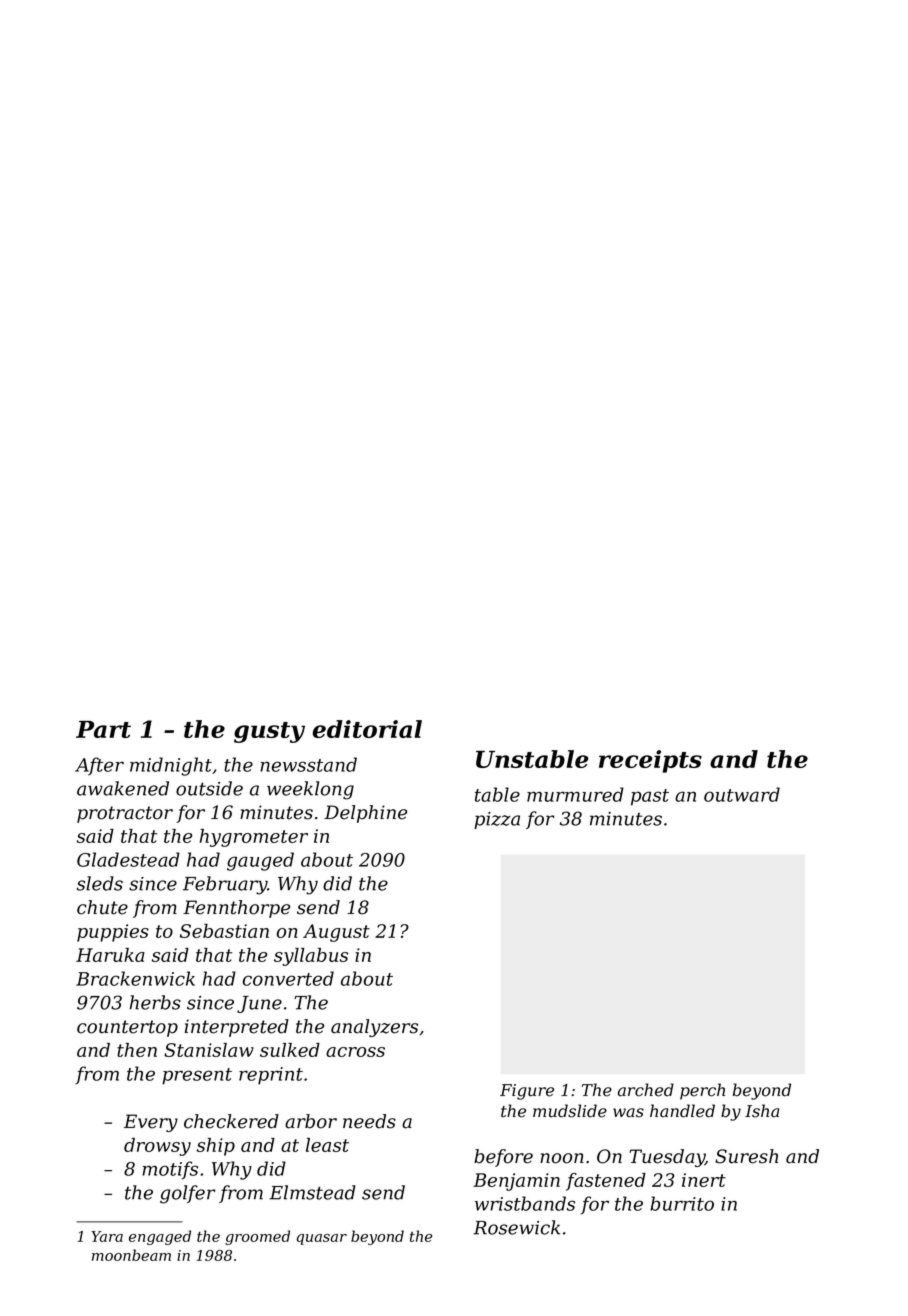 This image has height=1316, width=908. Describe the element at coordinates (131, 1255) in the image. I see `moonbeam` at that location.
